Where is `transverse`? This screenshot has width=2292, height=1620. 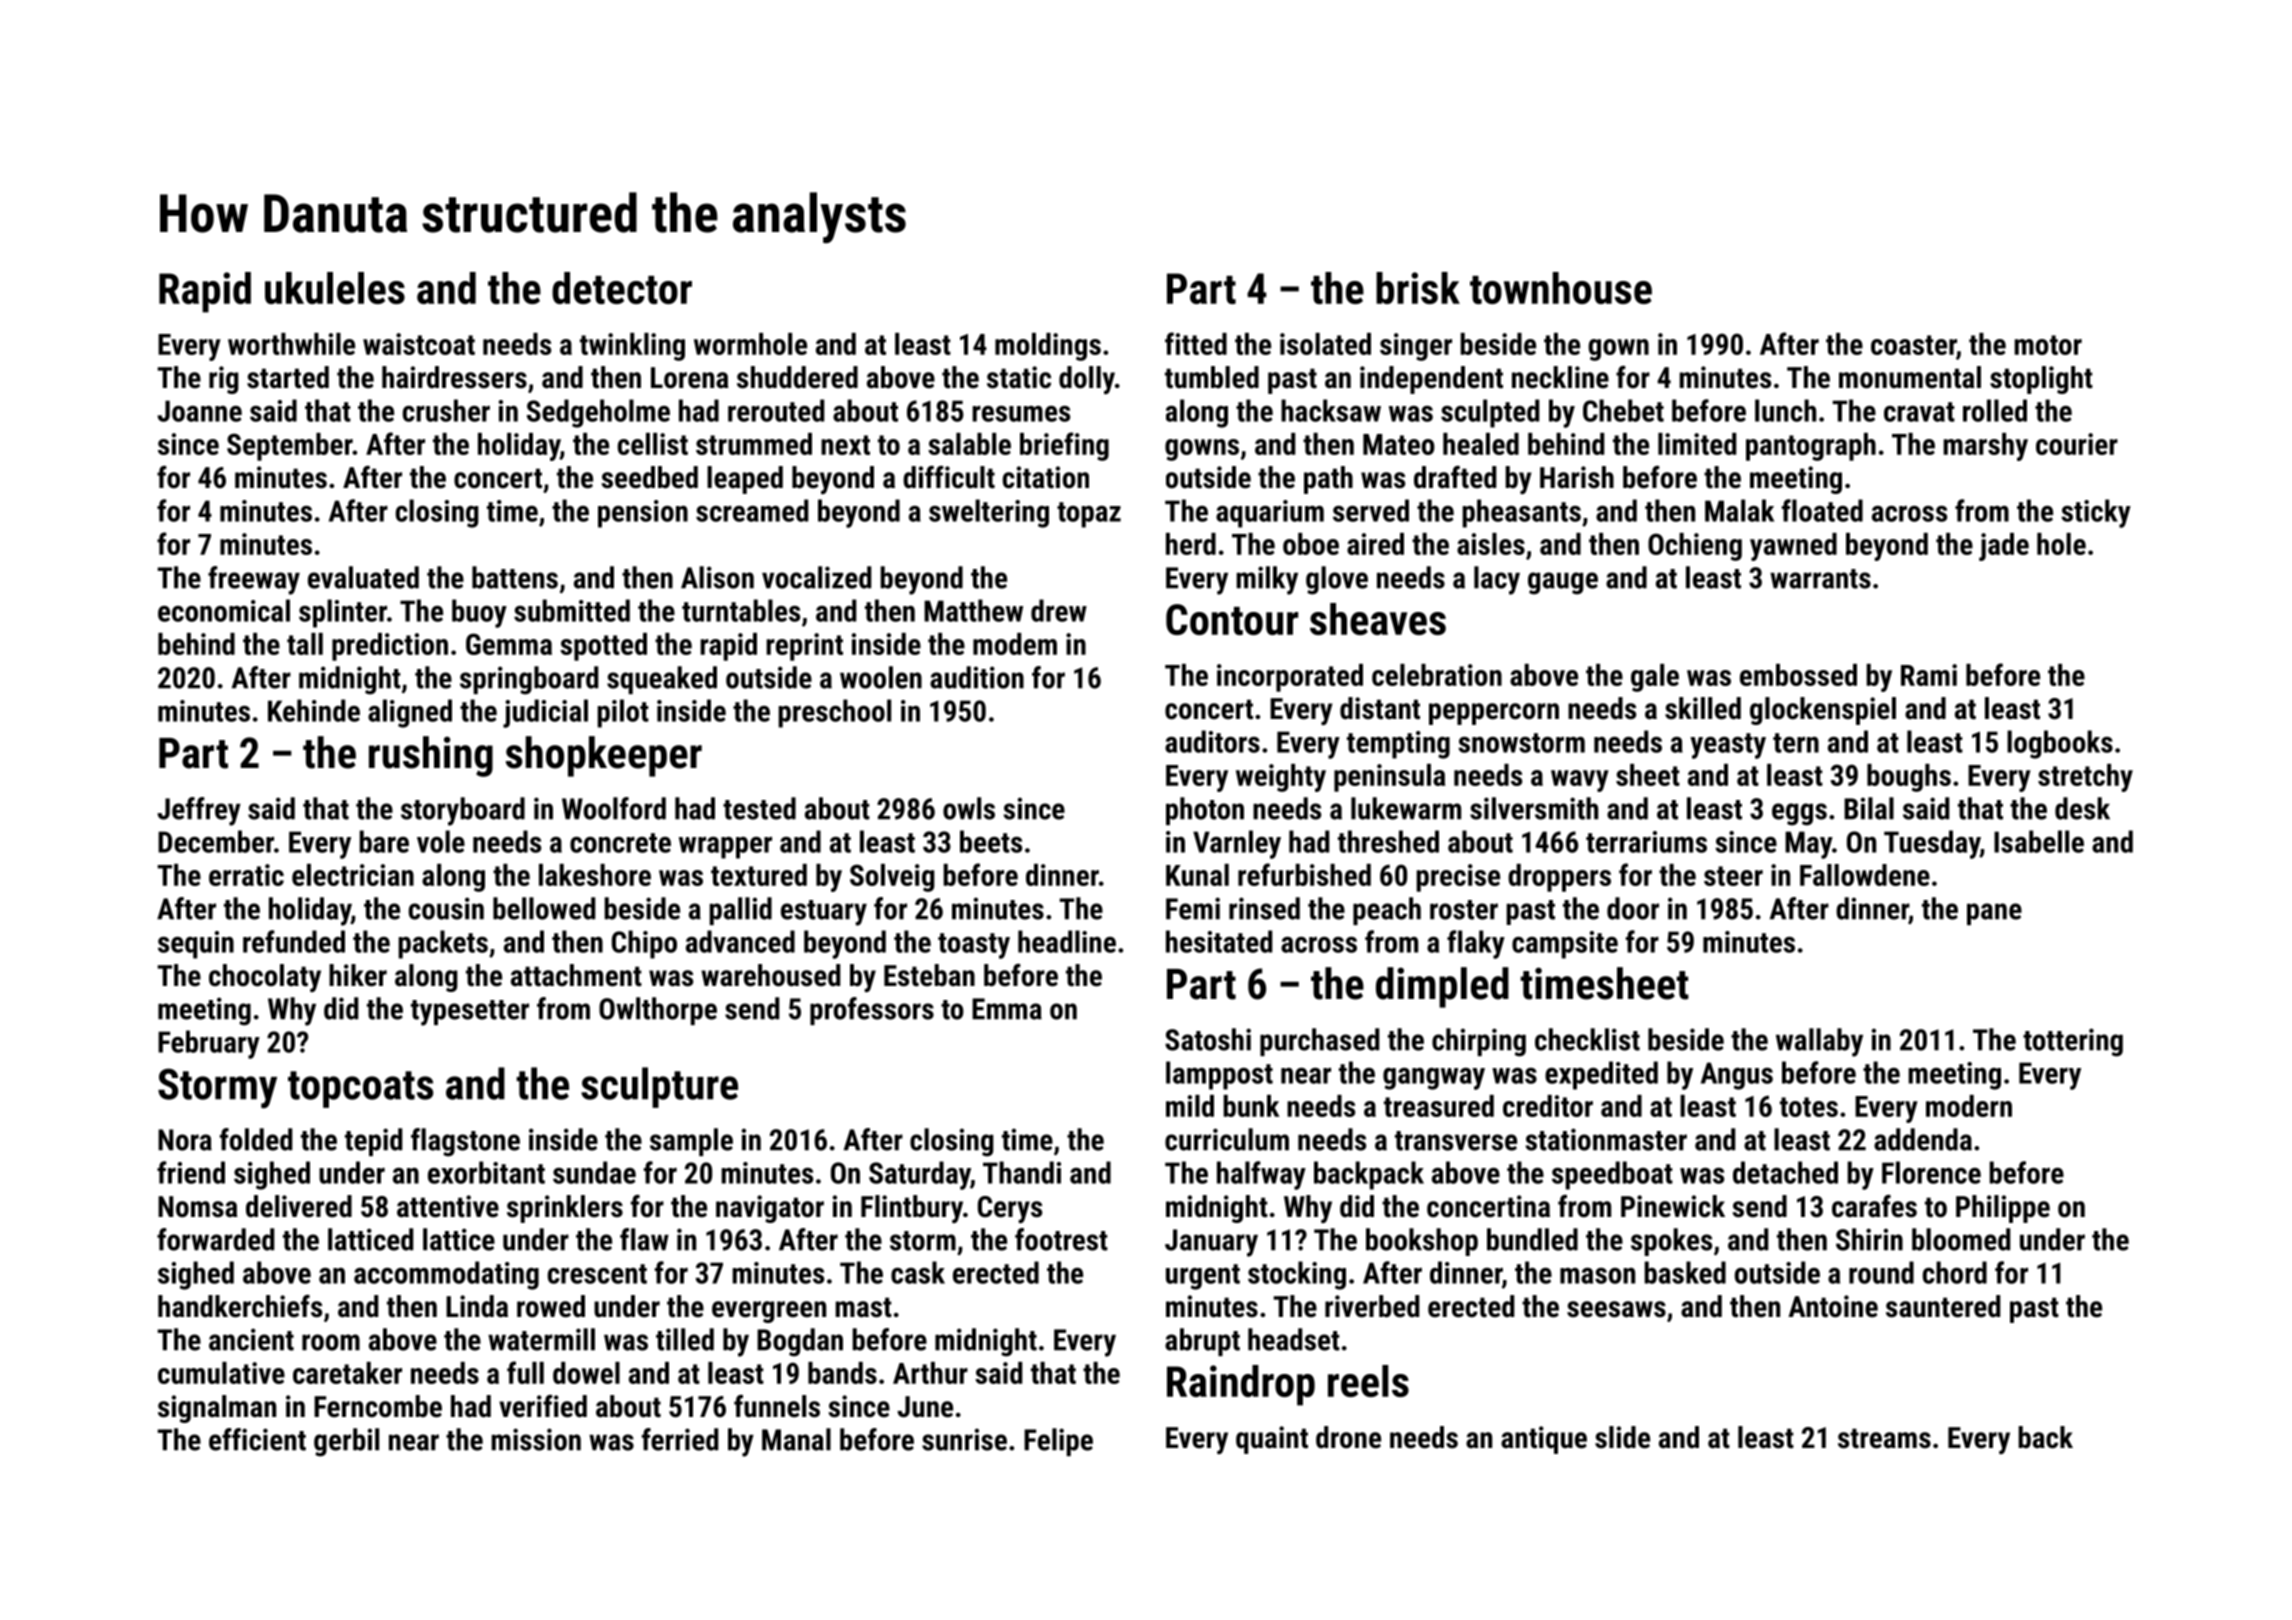
transverse is located at coordinates (1456, 1141).
